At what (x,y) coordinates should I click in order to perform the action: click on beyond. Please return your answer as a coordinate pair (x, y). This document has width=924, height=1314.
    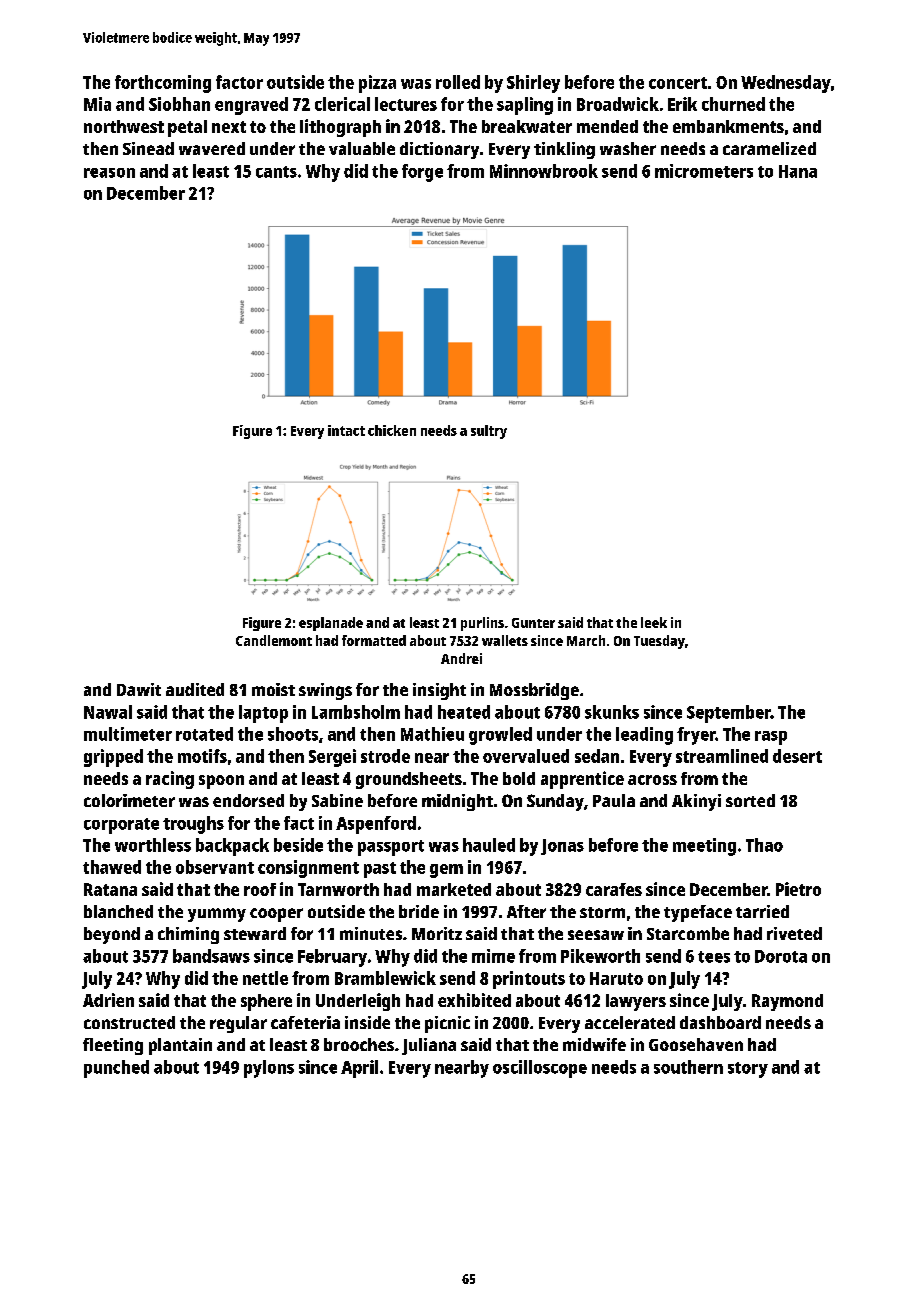
    Looking at the image, I should click on (112, 935).
